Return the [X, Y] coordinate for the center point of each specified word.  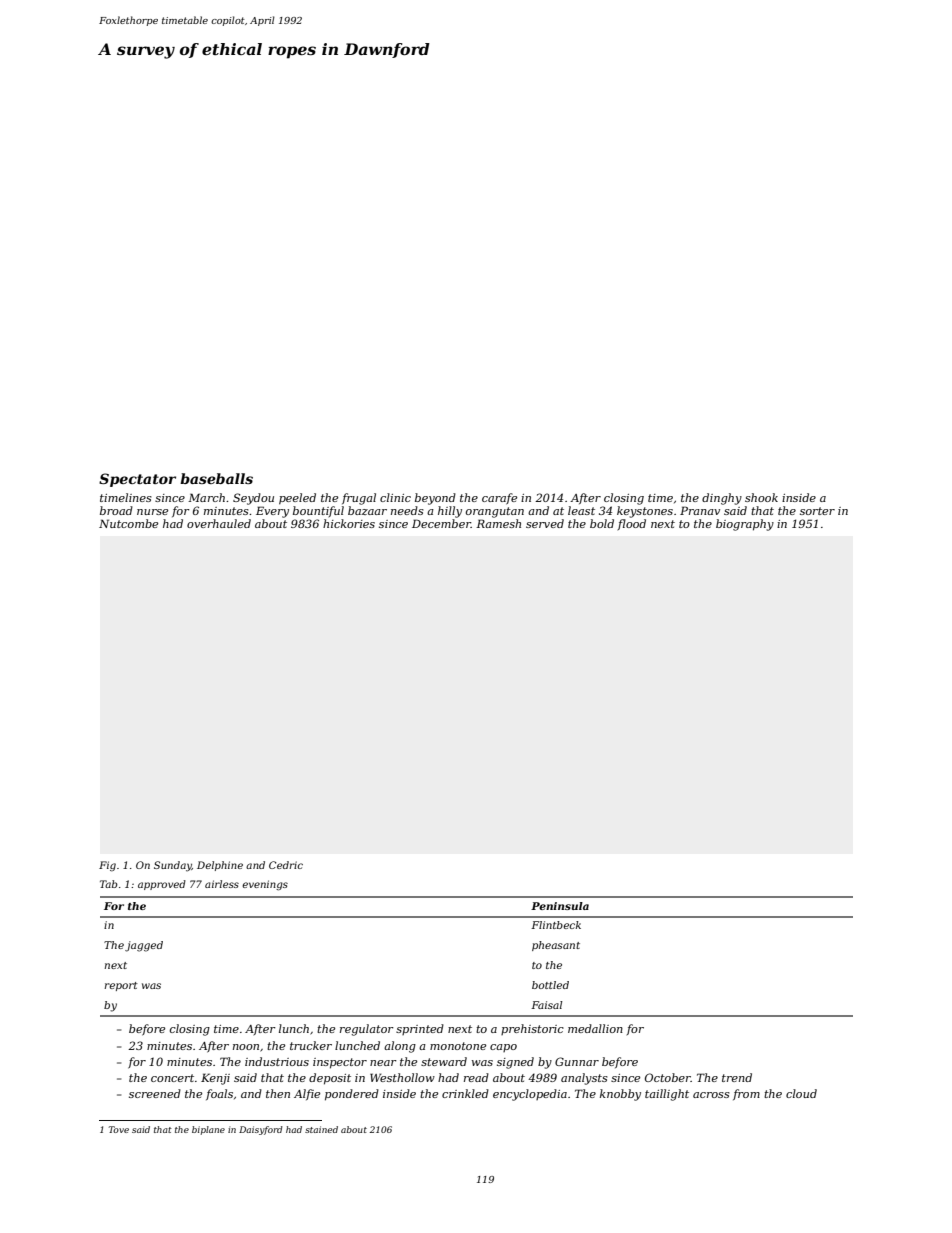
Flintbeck [556, 925]
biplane [208, 1130]
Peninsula [560, 906]
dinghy [722, 499]
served [545, 523]
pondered [352, 1095]
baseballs [216, 478]
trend [737, 1077]
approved [162, 885]
